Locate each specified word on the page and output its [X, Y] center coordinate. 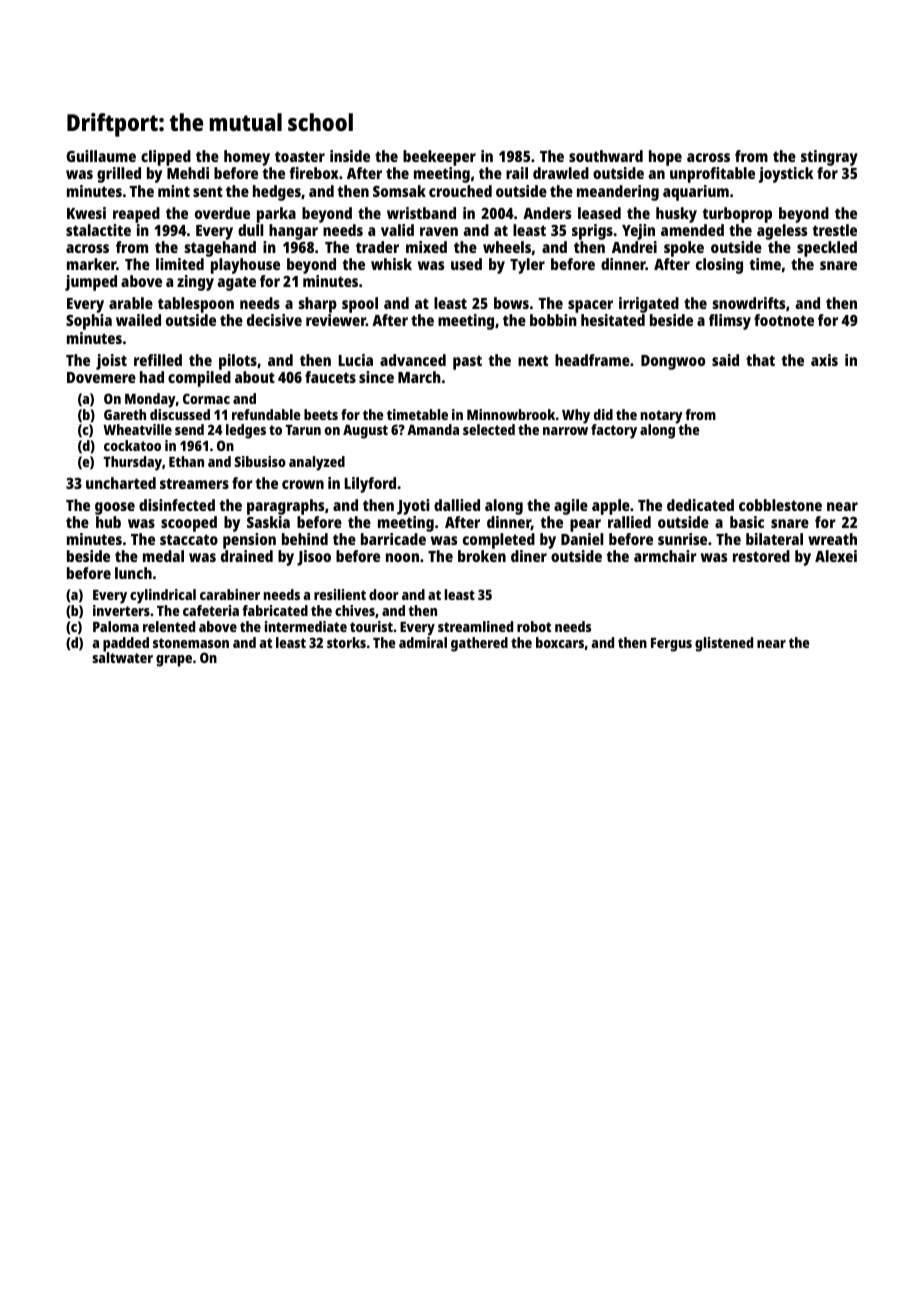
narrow [565, 431]
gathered [479, 644]
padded [126, 644]
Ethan [186, 461]
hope [665, 158]
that [760, 360]
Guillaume [101, 156]
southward [606, 156]
